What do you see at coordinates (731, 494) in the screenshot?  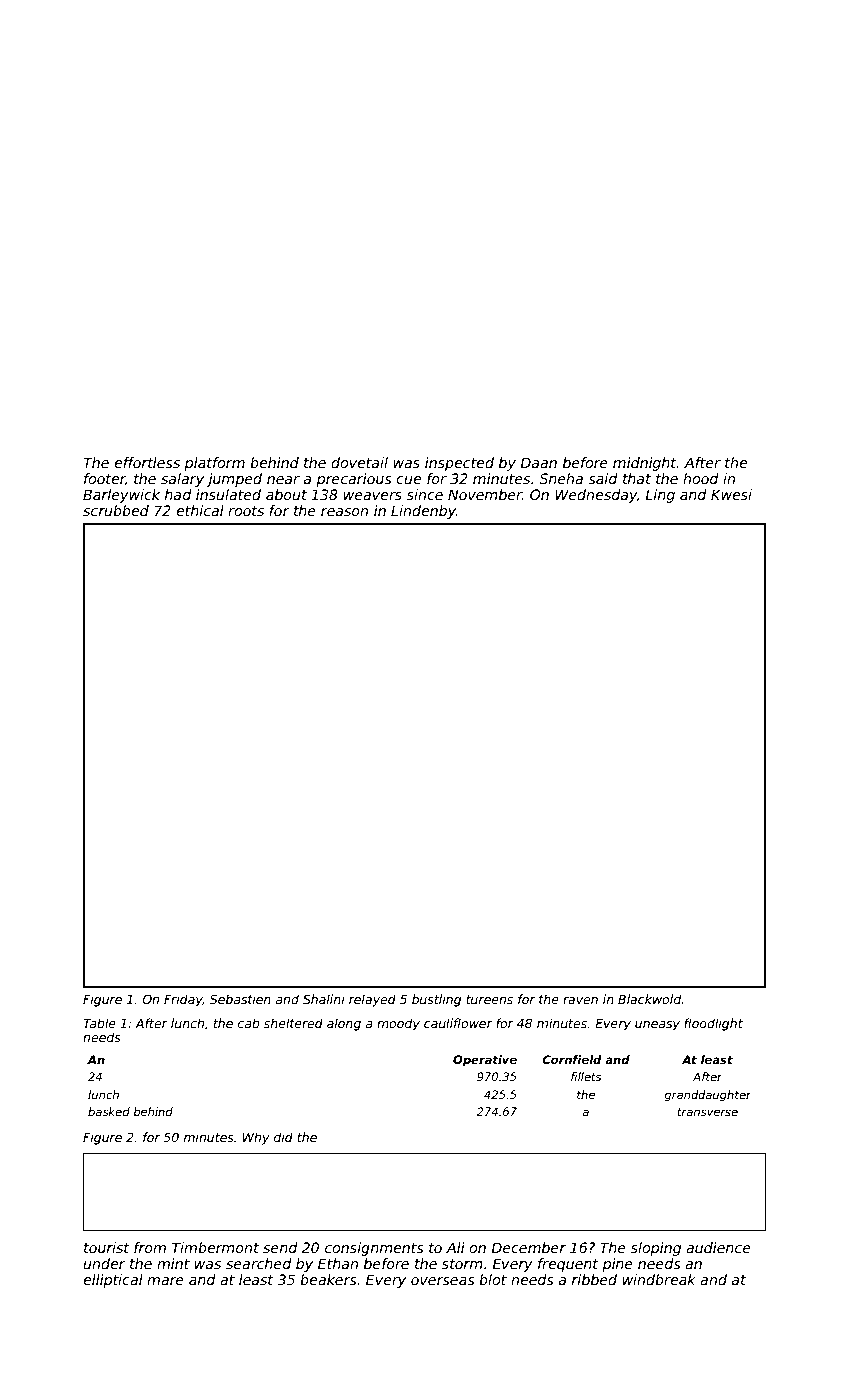 I see `Kwesi` at bounding box center [731, 494].
